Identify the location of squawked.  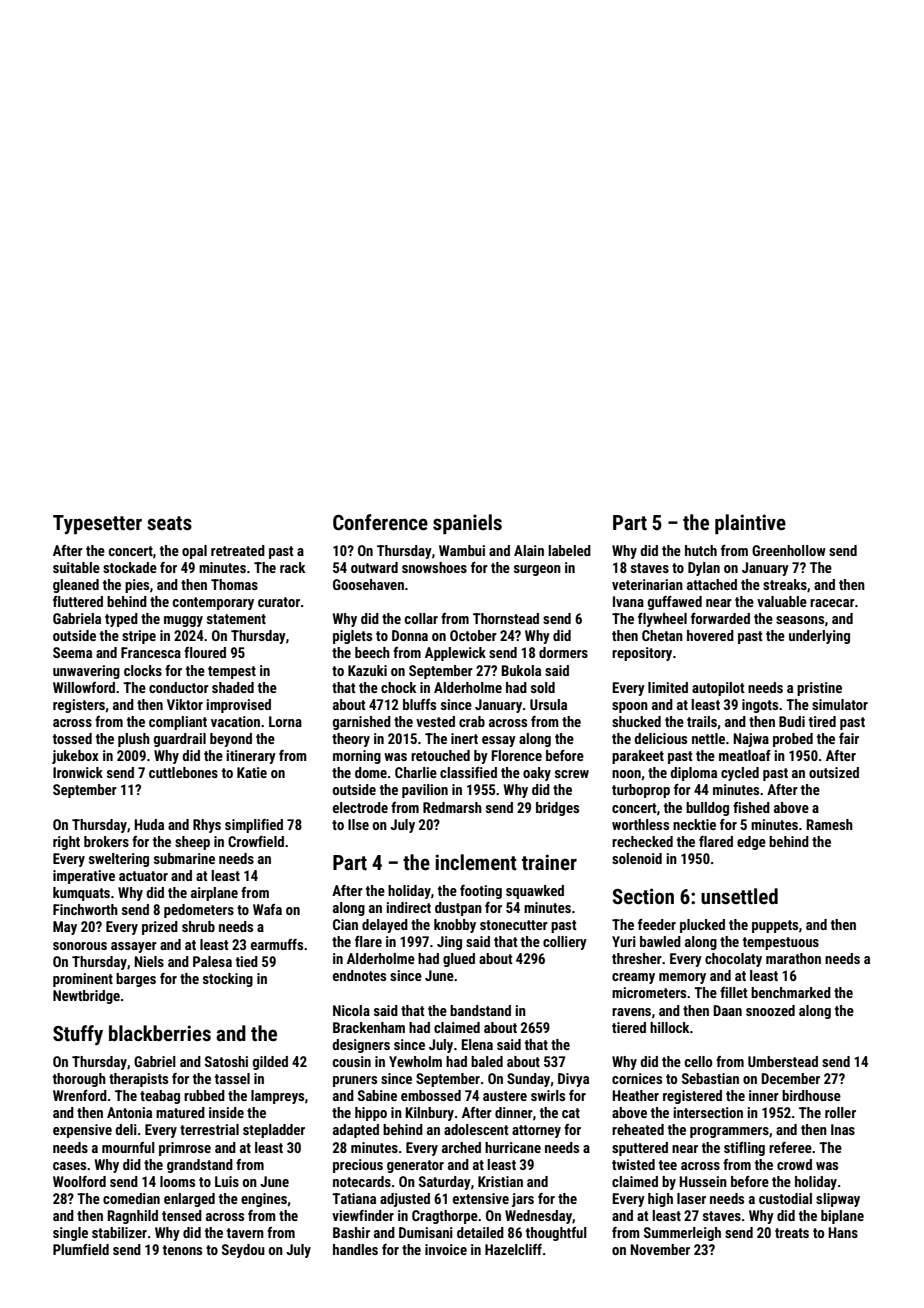
(535, 892).
